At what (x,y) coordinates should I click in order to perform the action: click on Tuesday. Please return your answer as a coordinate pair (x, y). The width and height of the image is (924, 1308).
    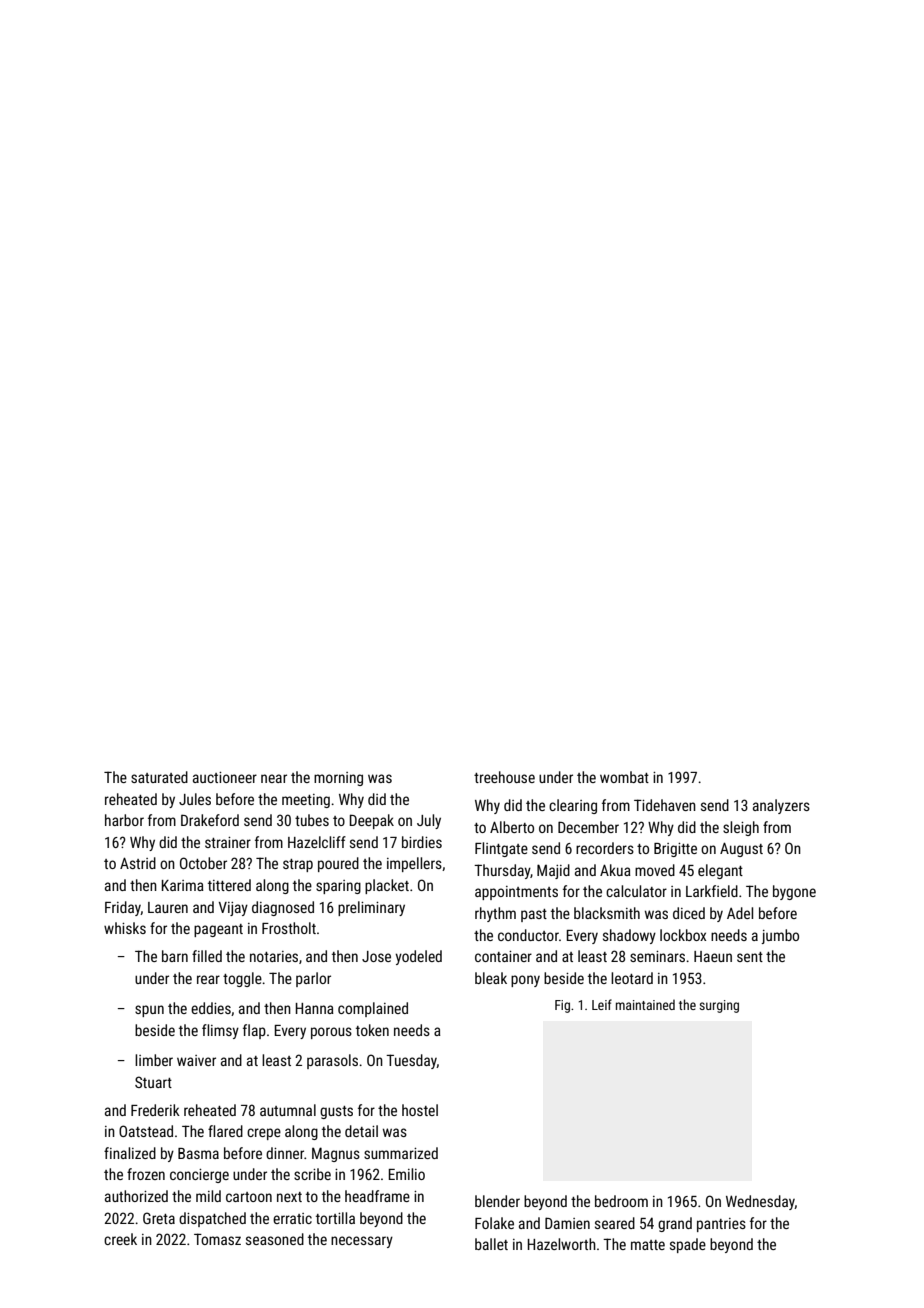
    Looking at the image, I should click on (411, 1061).
